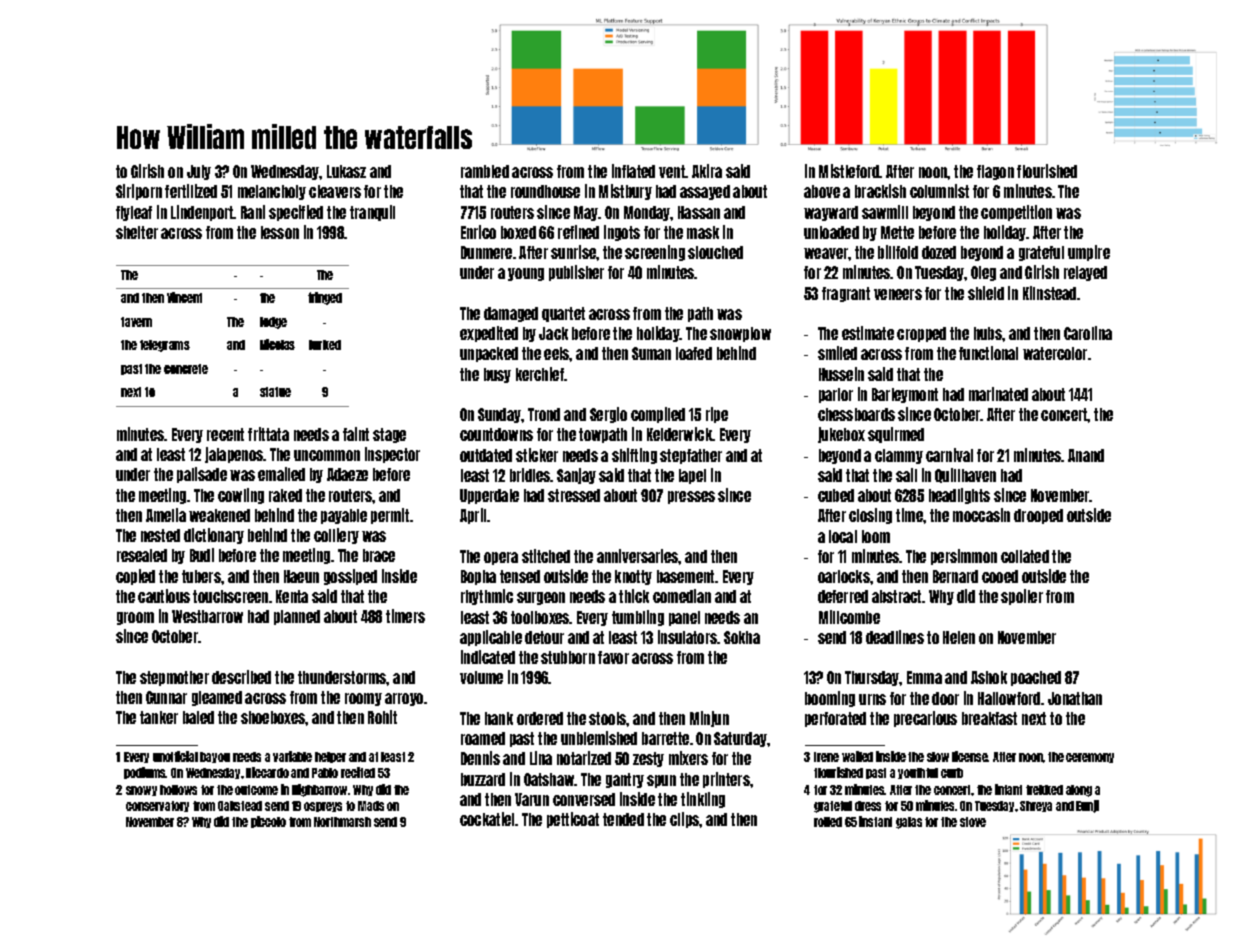 Image resolution: width=1233 pixels, height=952 pixels. What do you see at coordinates (995, 172) in the image?
I see `flagon` at bounding box center [995, 172].
